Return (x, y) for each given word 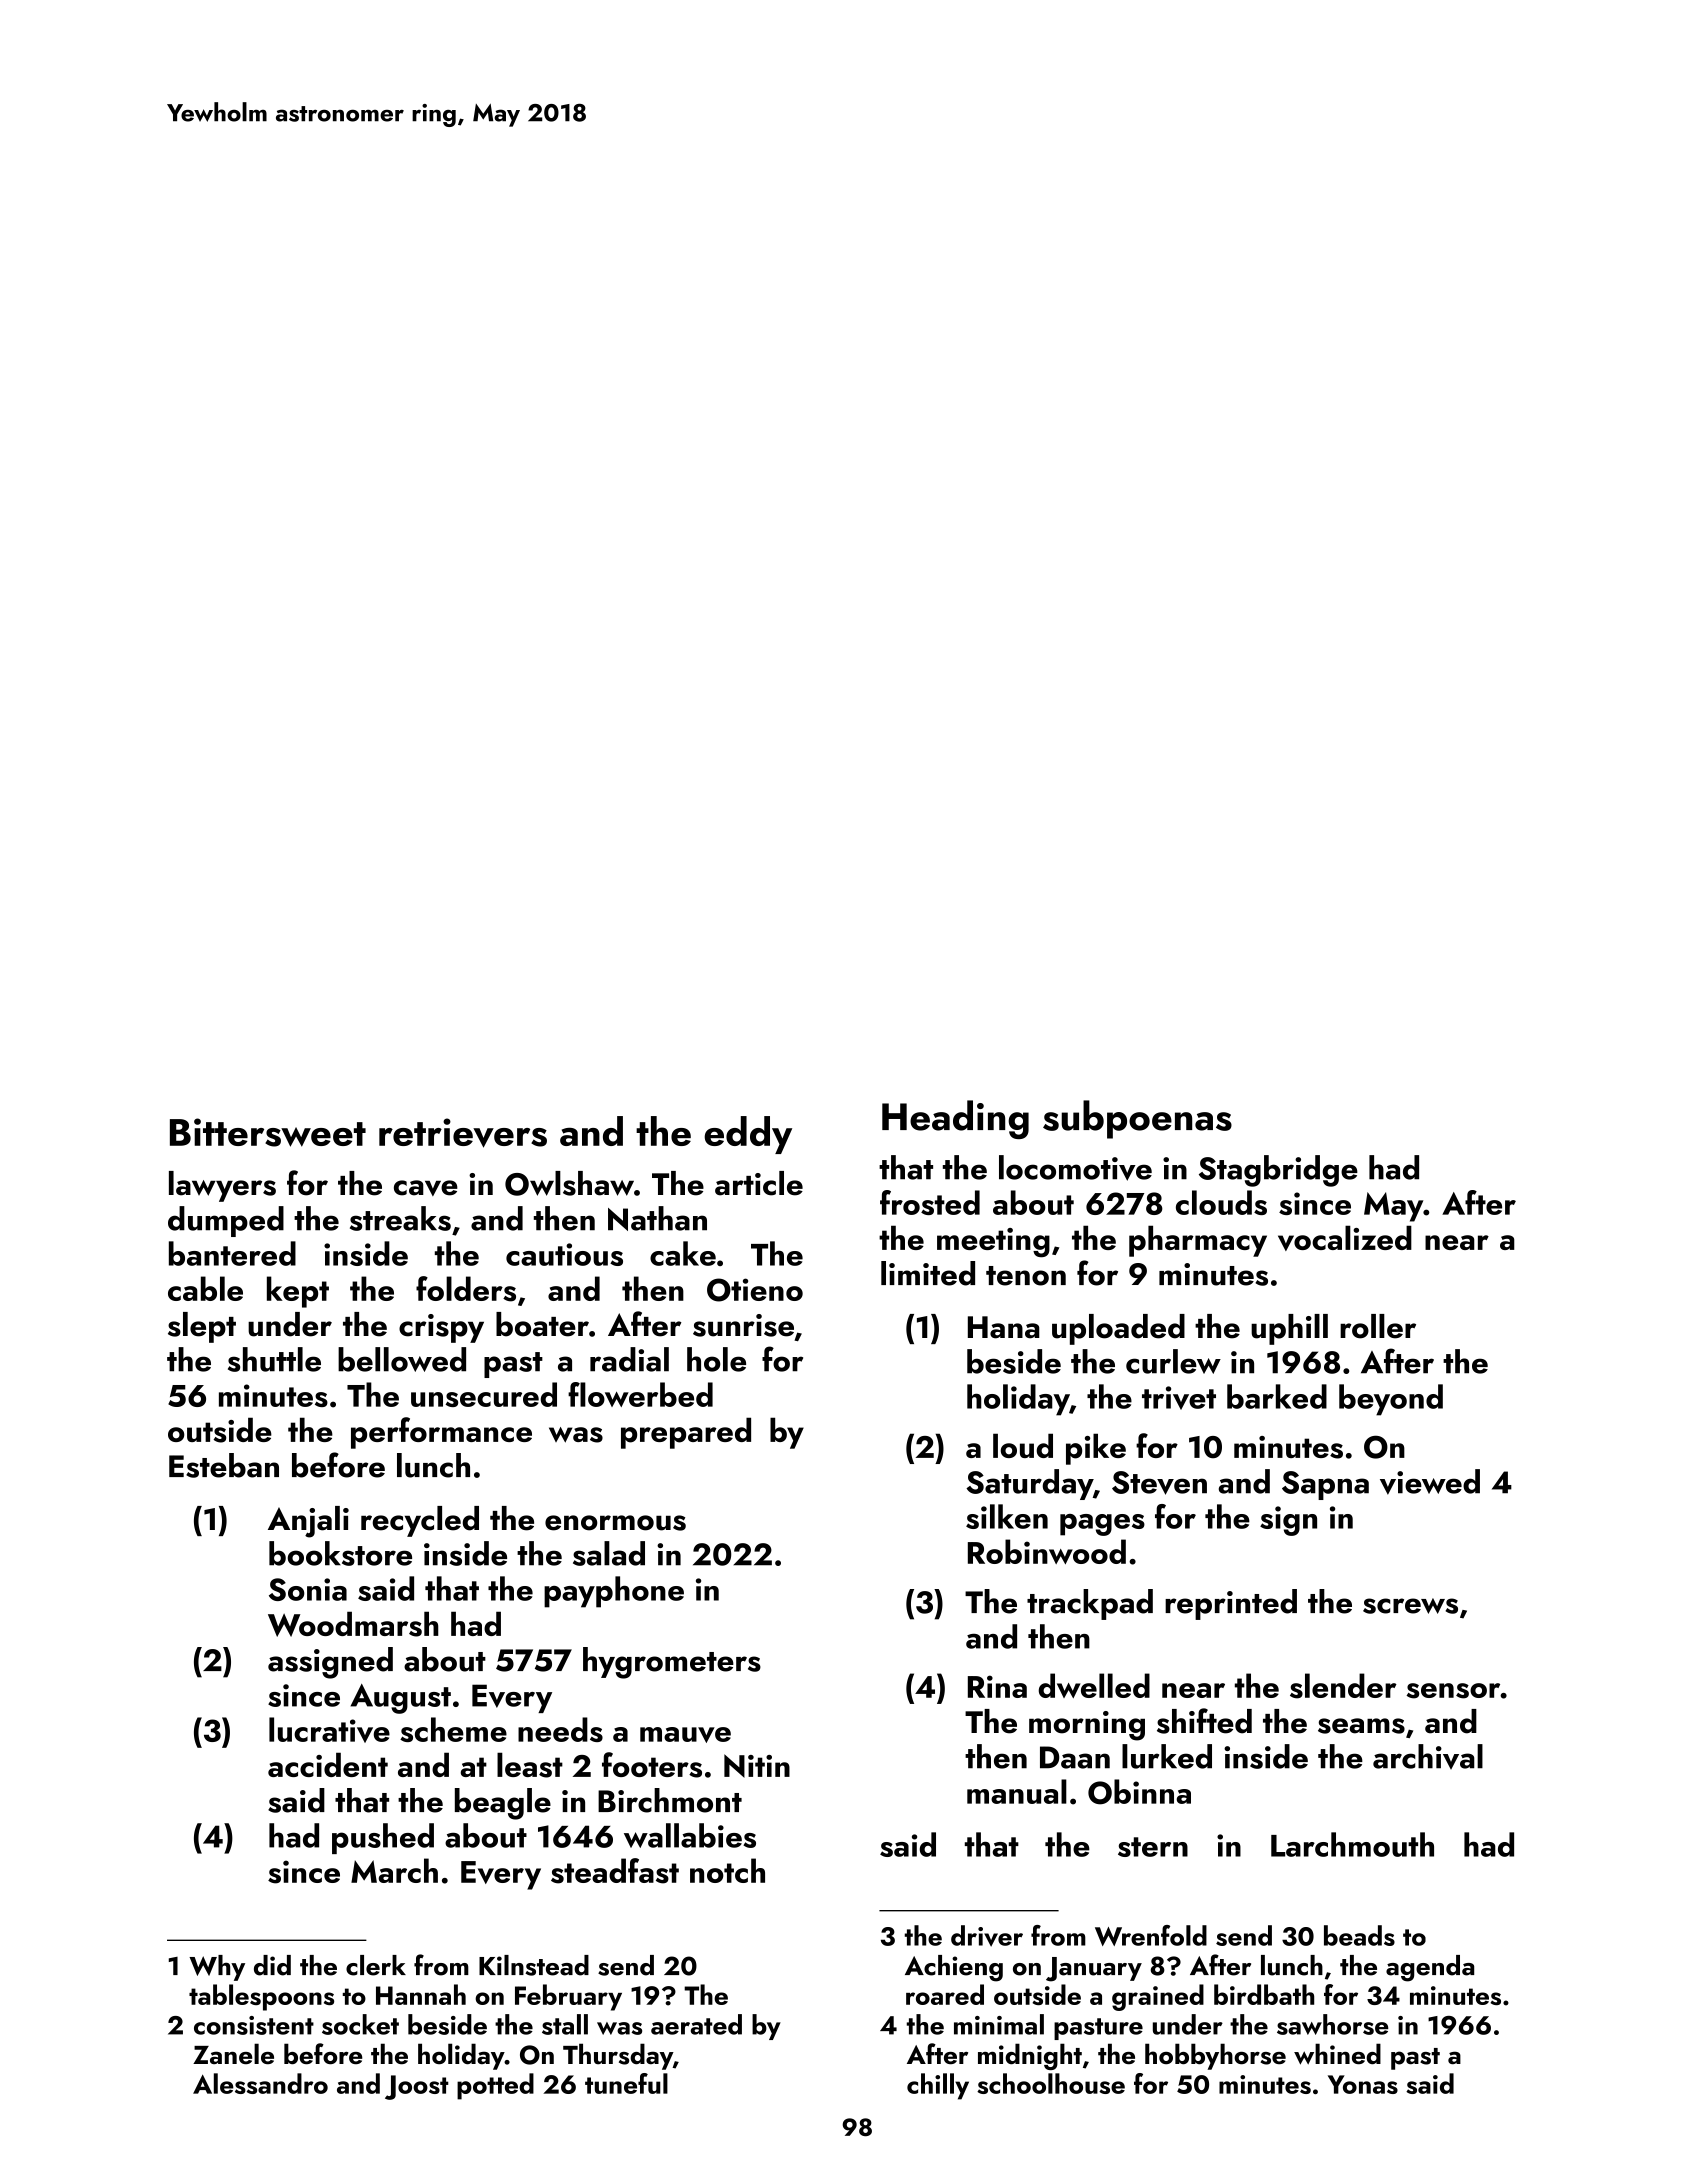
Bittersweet (268, 1132)
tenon (1026, 1276)
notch (727, 1870)
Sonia (308, 1589)
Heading (955, 1119)
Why (217, 1968)
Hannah (421, 1994)
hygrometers (672, 1663)
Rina (997, 1686)
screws (1410, 1606)
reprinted (1231, 1604)
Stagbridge (1278, 1171)
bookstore (340, 1553)
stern (1153, 1847)
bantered (232, 1253)
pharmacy (1198, 1241)
